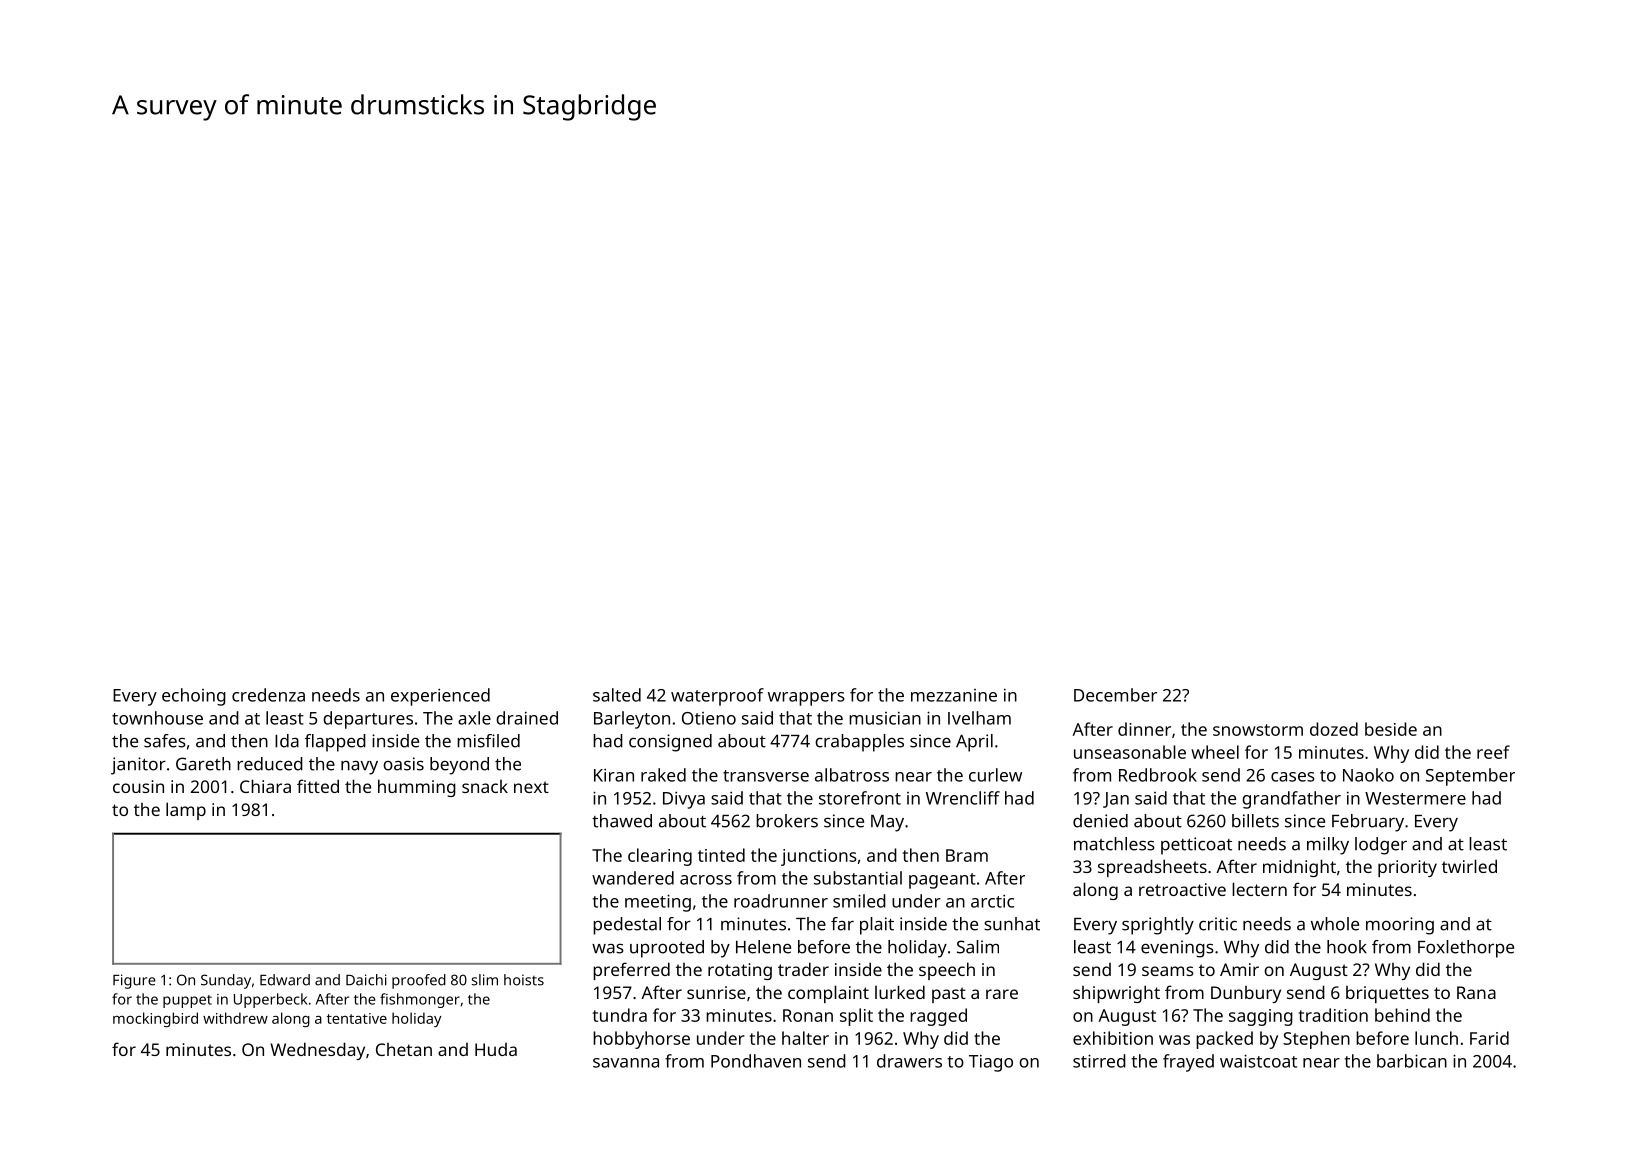 The image size is (1634, 1155). Describe the element at coordinates (1328, 846) in the screenshot. I see `milky` at that location.
